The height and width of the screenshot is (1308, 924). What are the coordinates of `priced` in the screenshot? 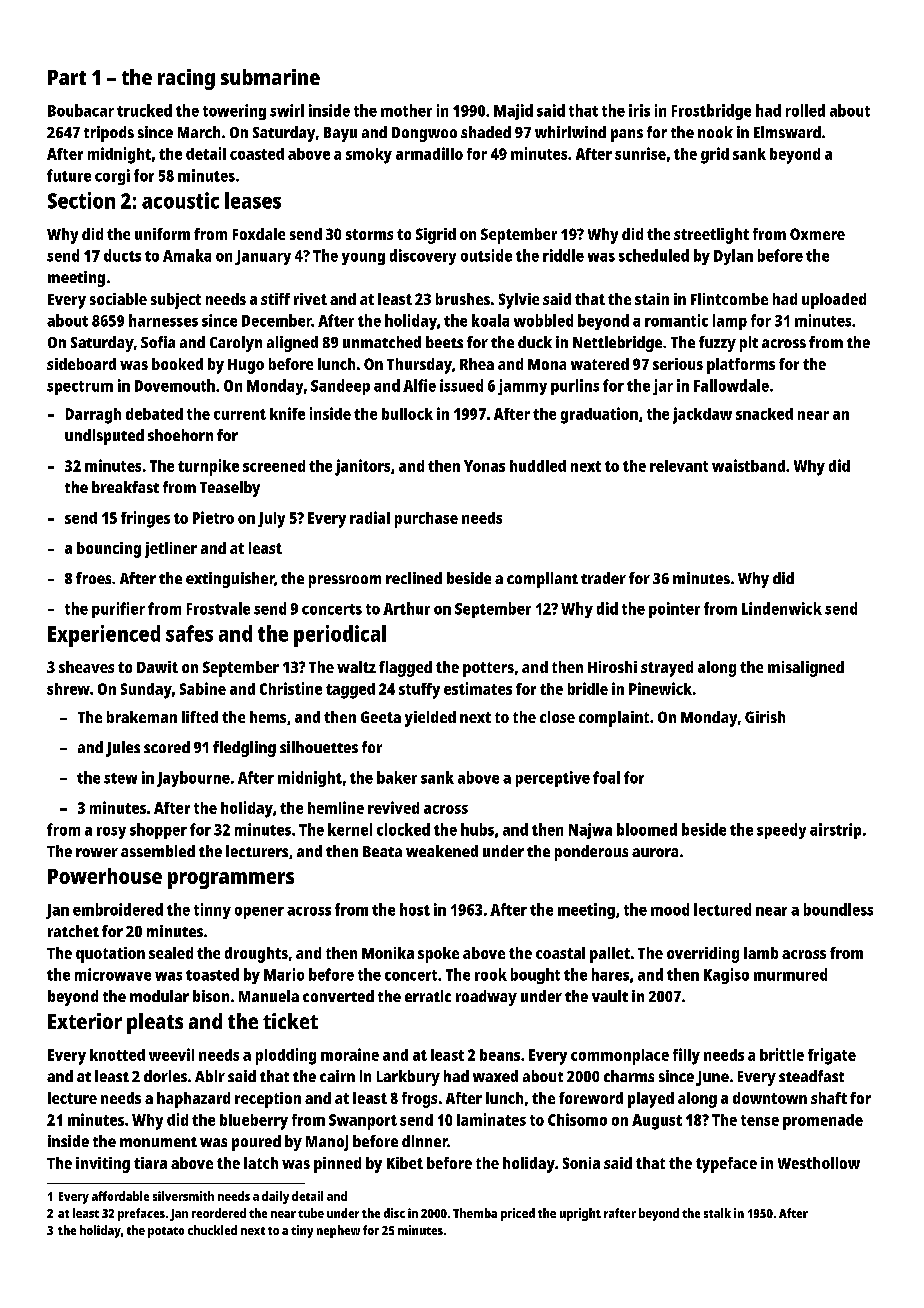 It's located at (518, 1214).
